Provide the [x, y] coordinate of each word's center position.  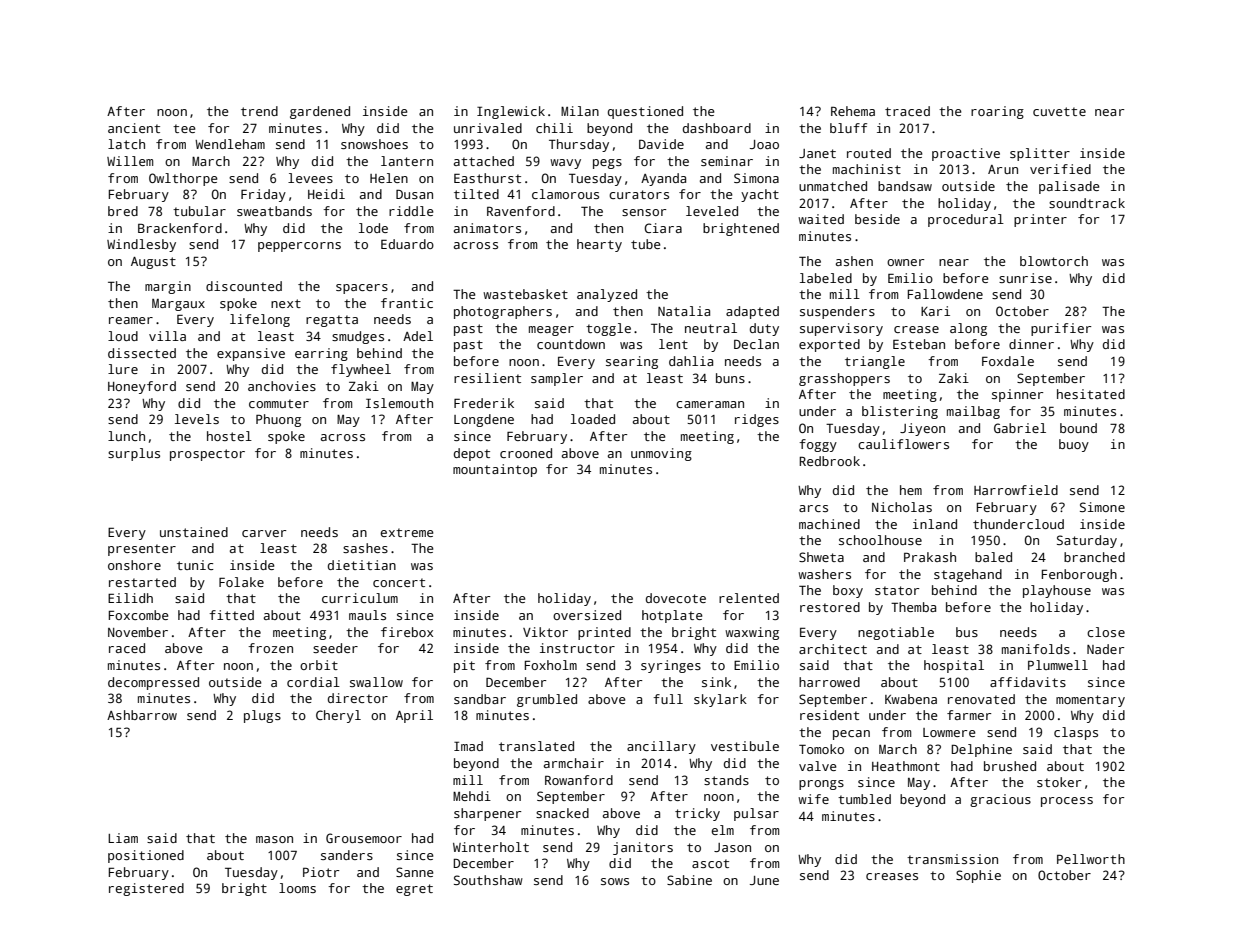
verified [1060, 169]
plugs [262, 716]
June [764, 880]
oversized [587, 615]
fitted [231, 615]
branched [1094, 557]
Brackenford [180, 228]
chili [554, 128]
